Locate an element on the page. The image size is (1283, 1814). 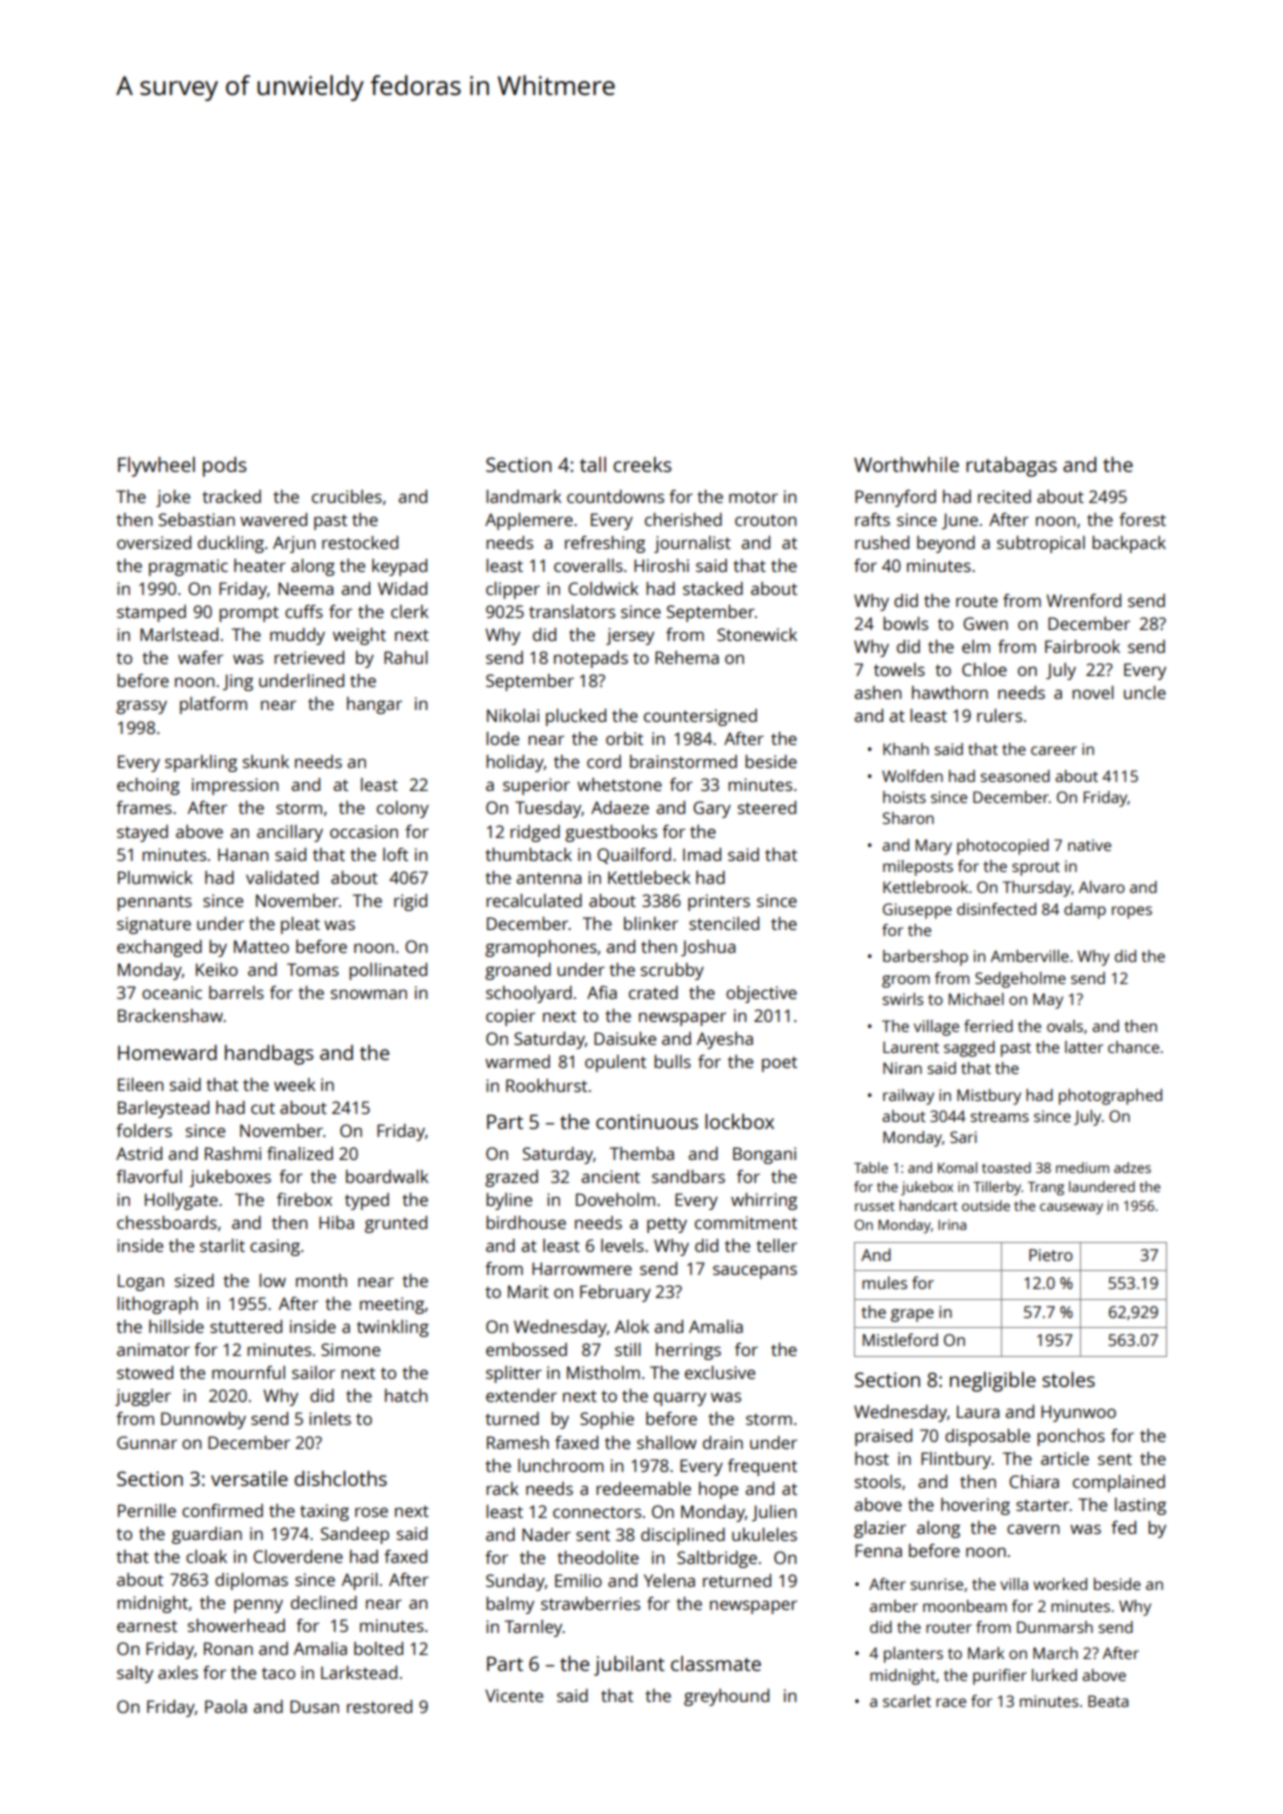
jubilant is located at coordinates (629, 1666).
